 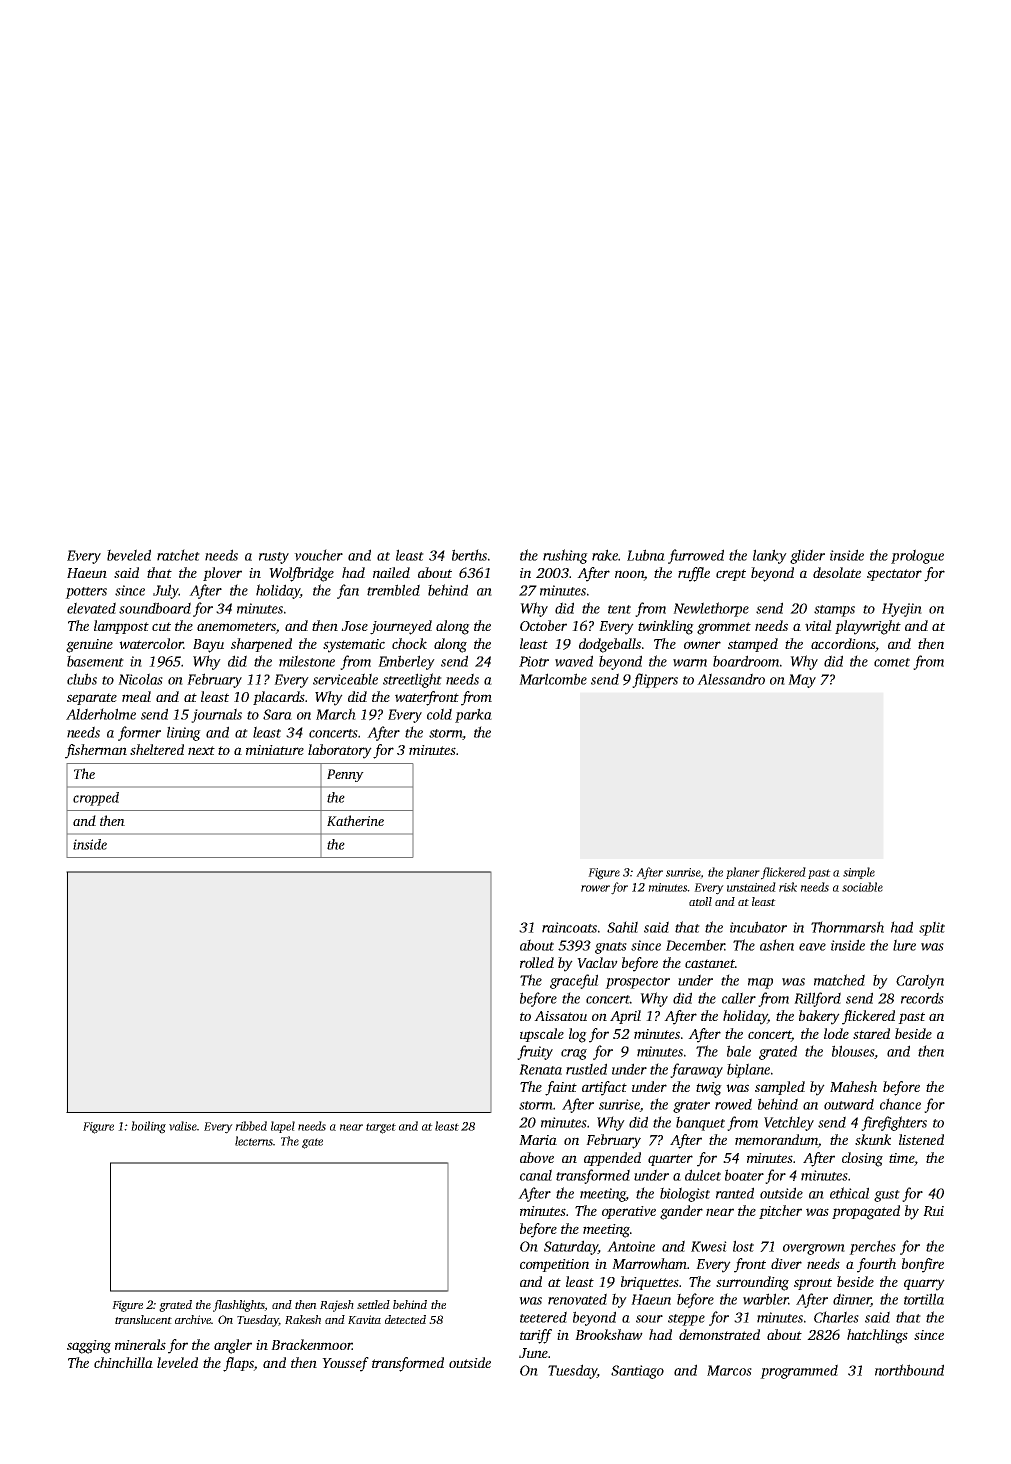 What do you see at coordinates (932, 928) in the screenshot?
I see `split` at bounding box center [932, 928].
